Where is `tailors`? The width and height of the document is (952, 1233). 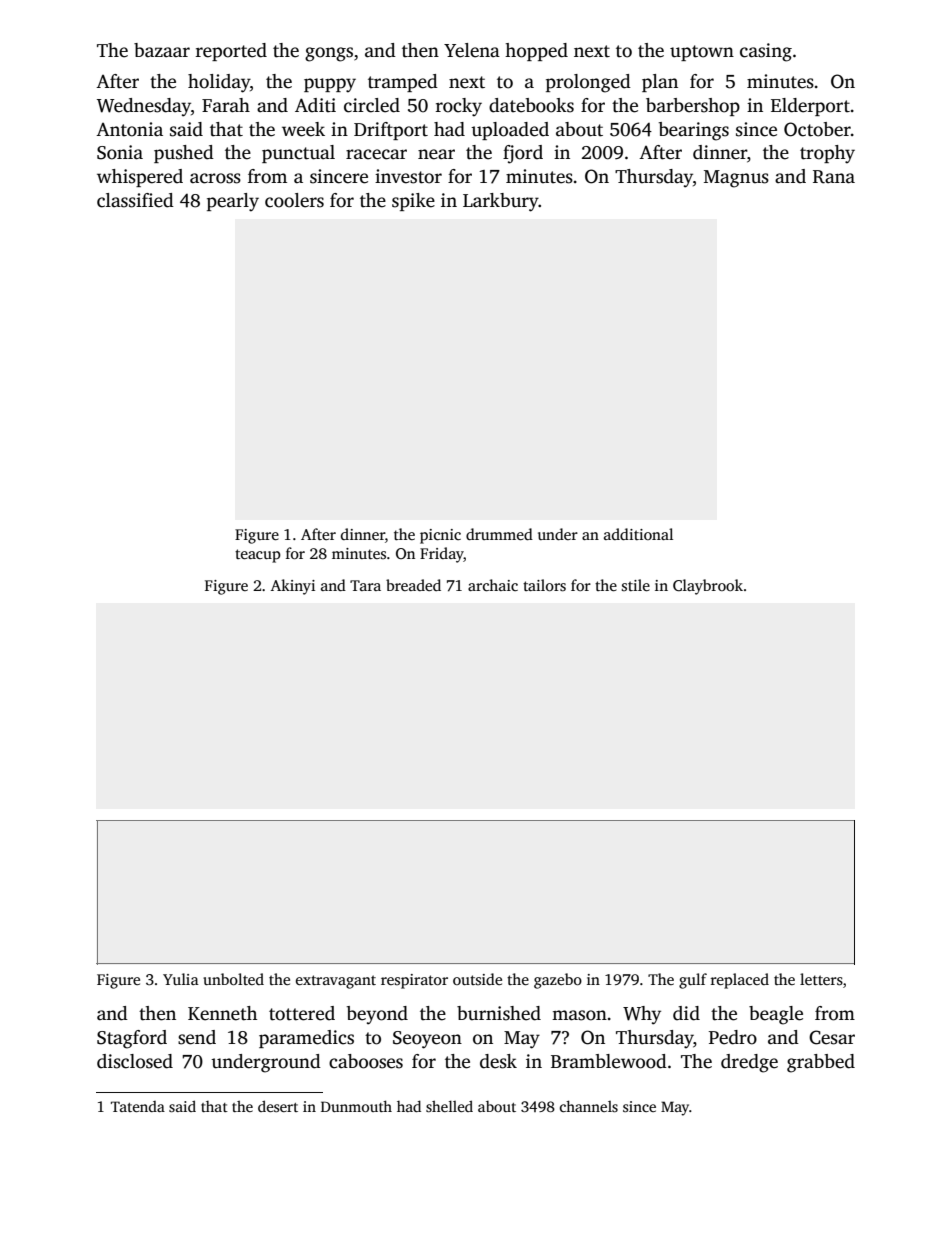
tailors is located at coordinates (544, 585).
